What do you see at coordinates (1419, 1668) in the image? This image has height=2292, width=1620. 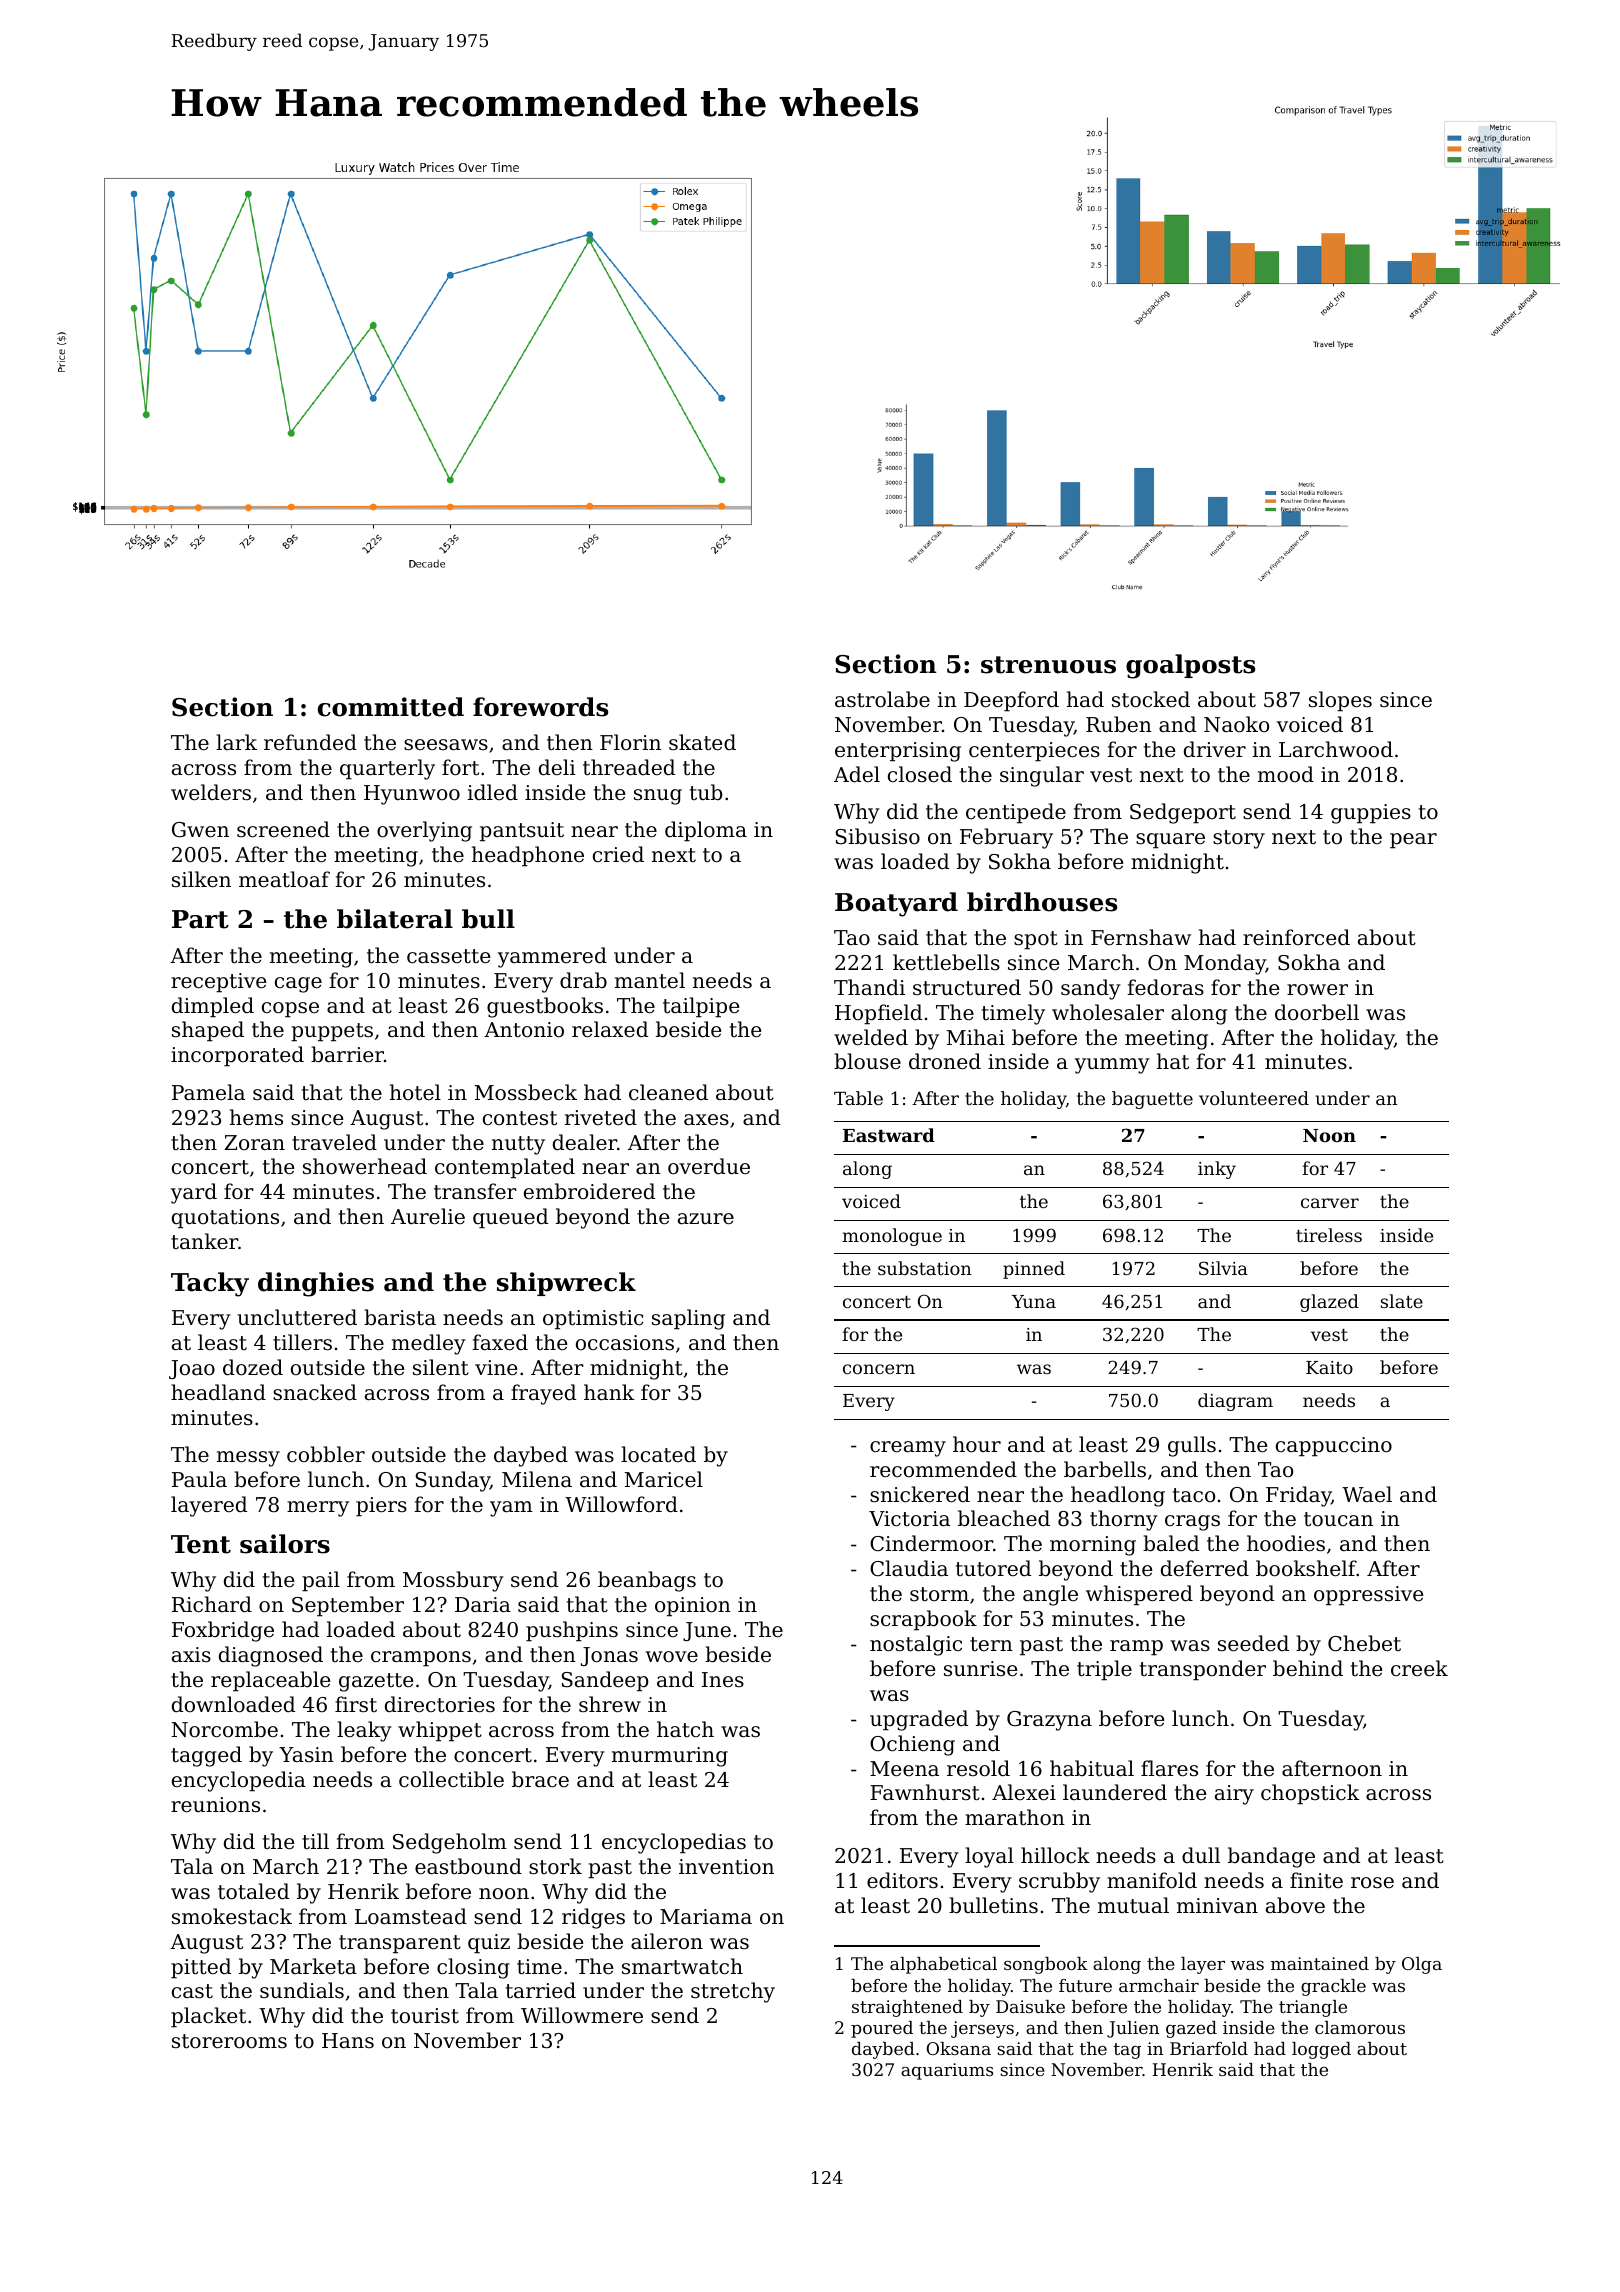 I see `creek` at bounding box center [1419, 1668].
